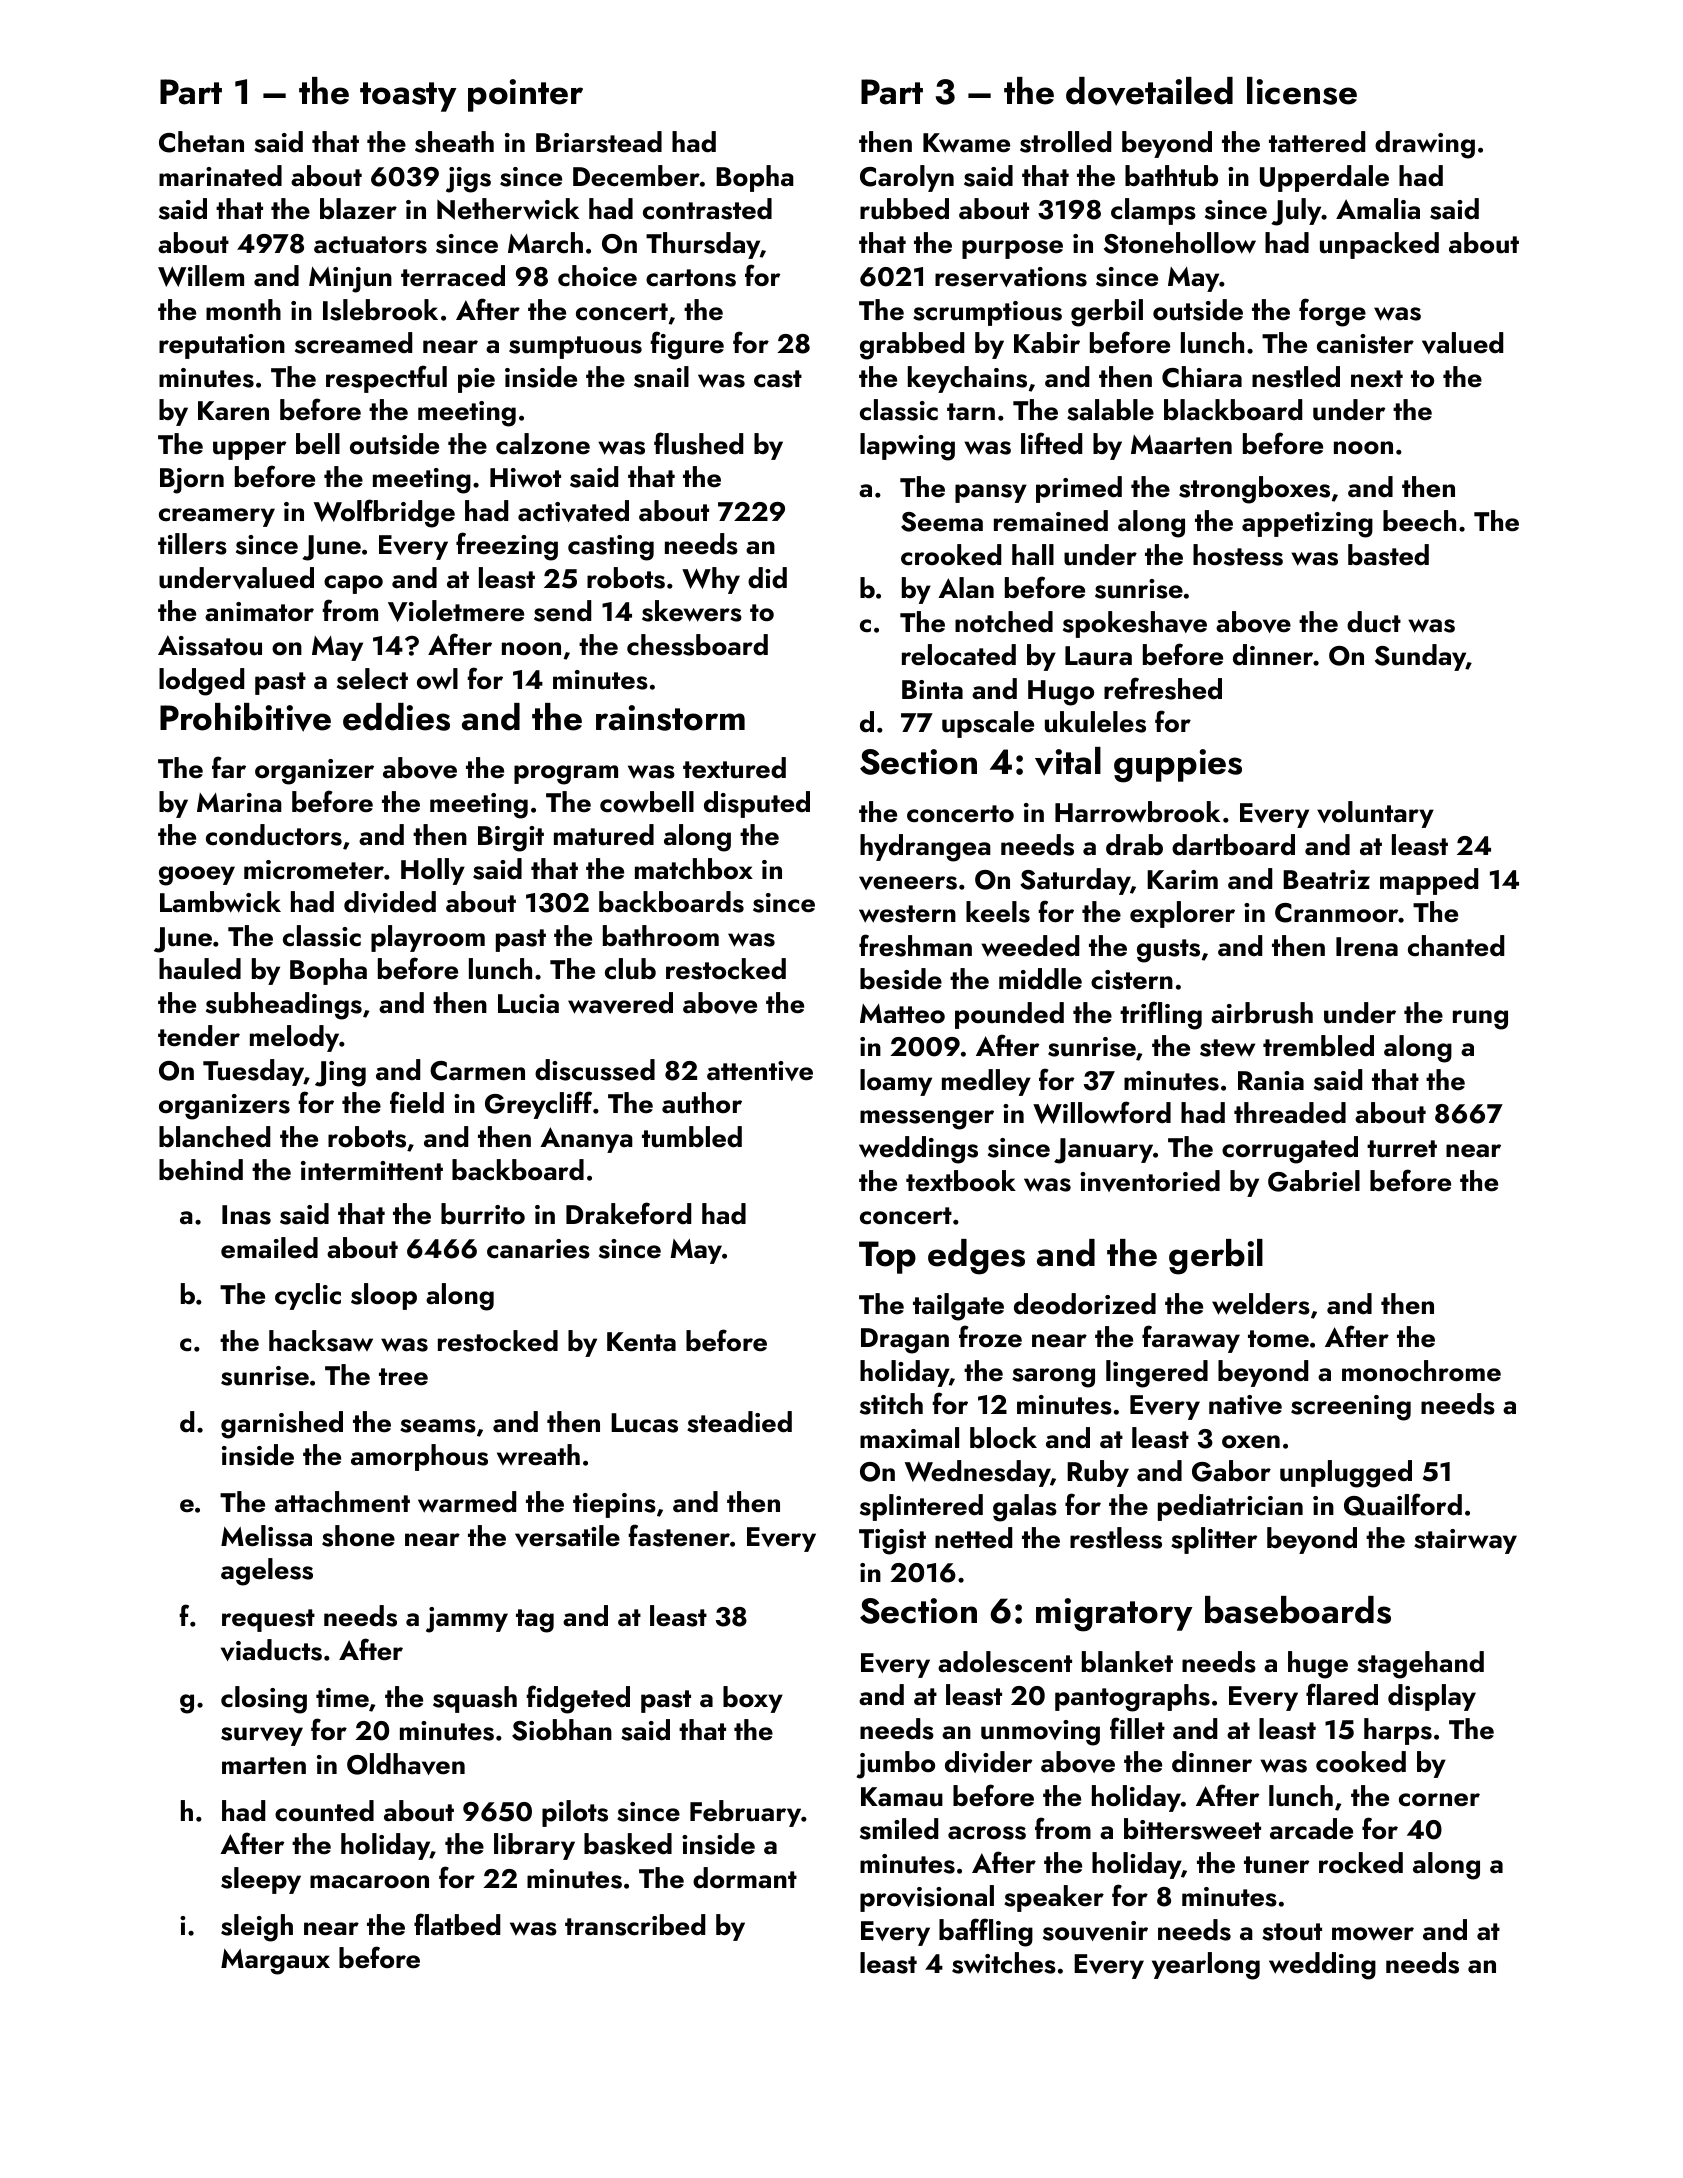 The width and height of the image is (1683, 2178). What do you see at coordinates (508, 209) in the image?
I see `Netherwick` at bounding box center [508, 209].
